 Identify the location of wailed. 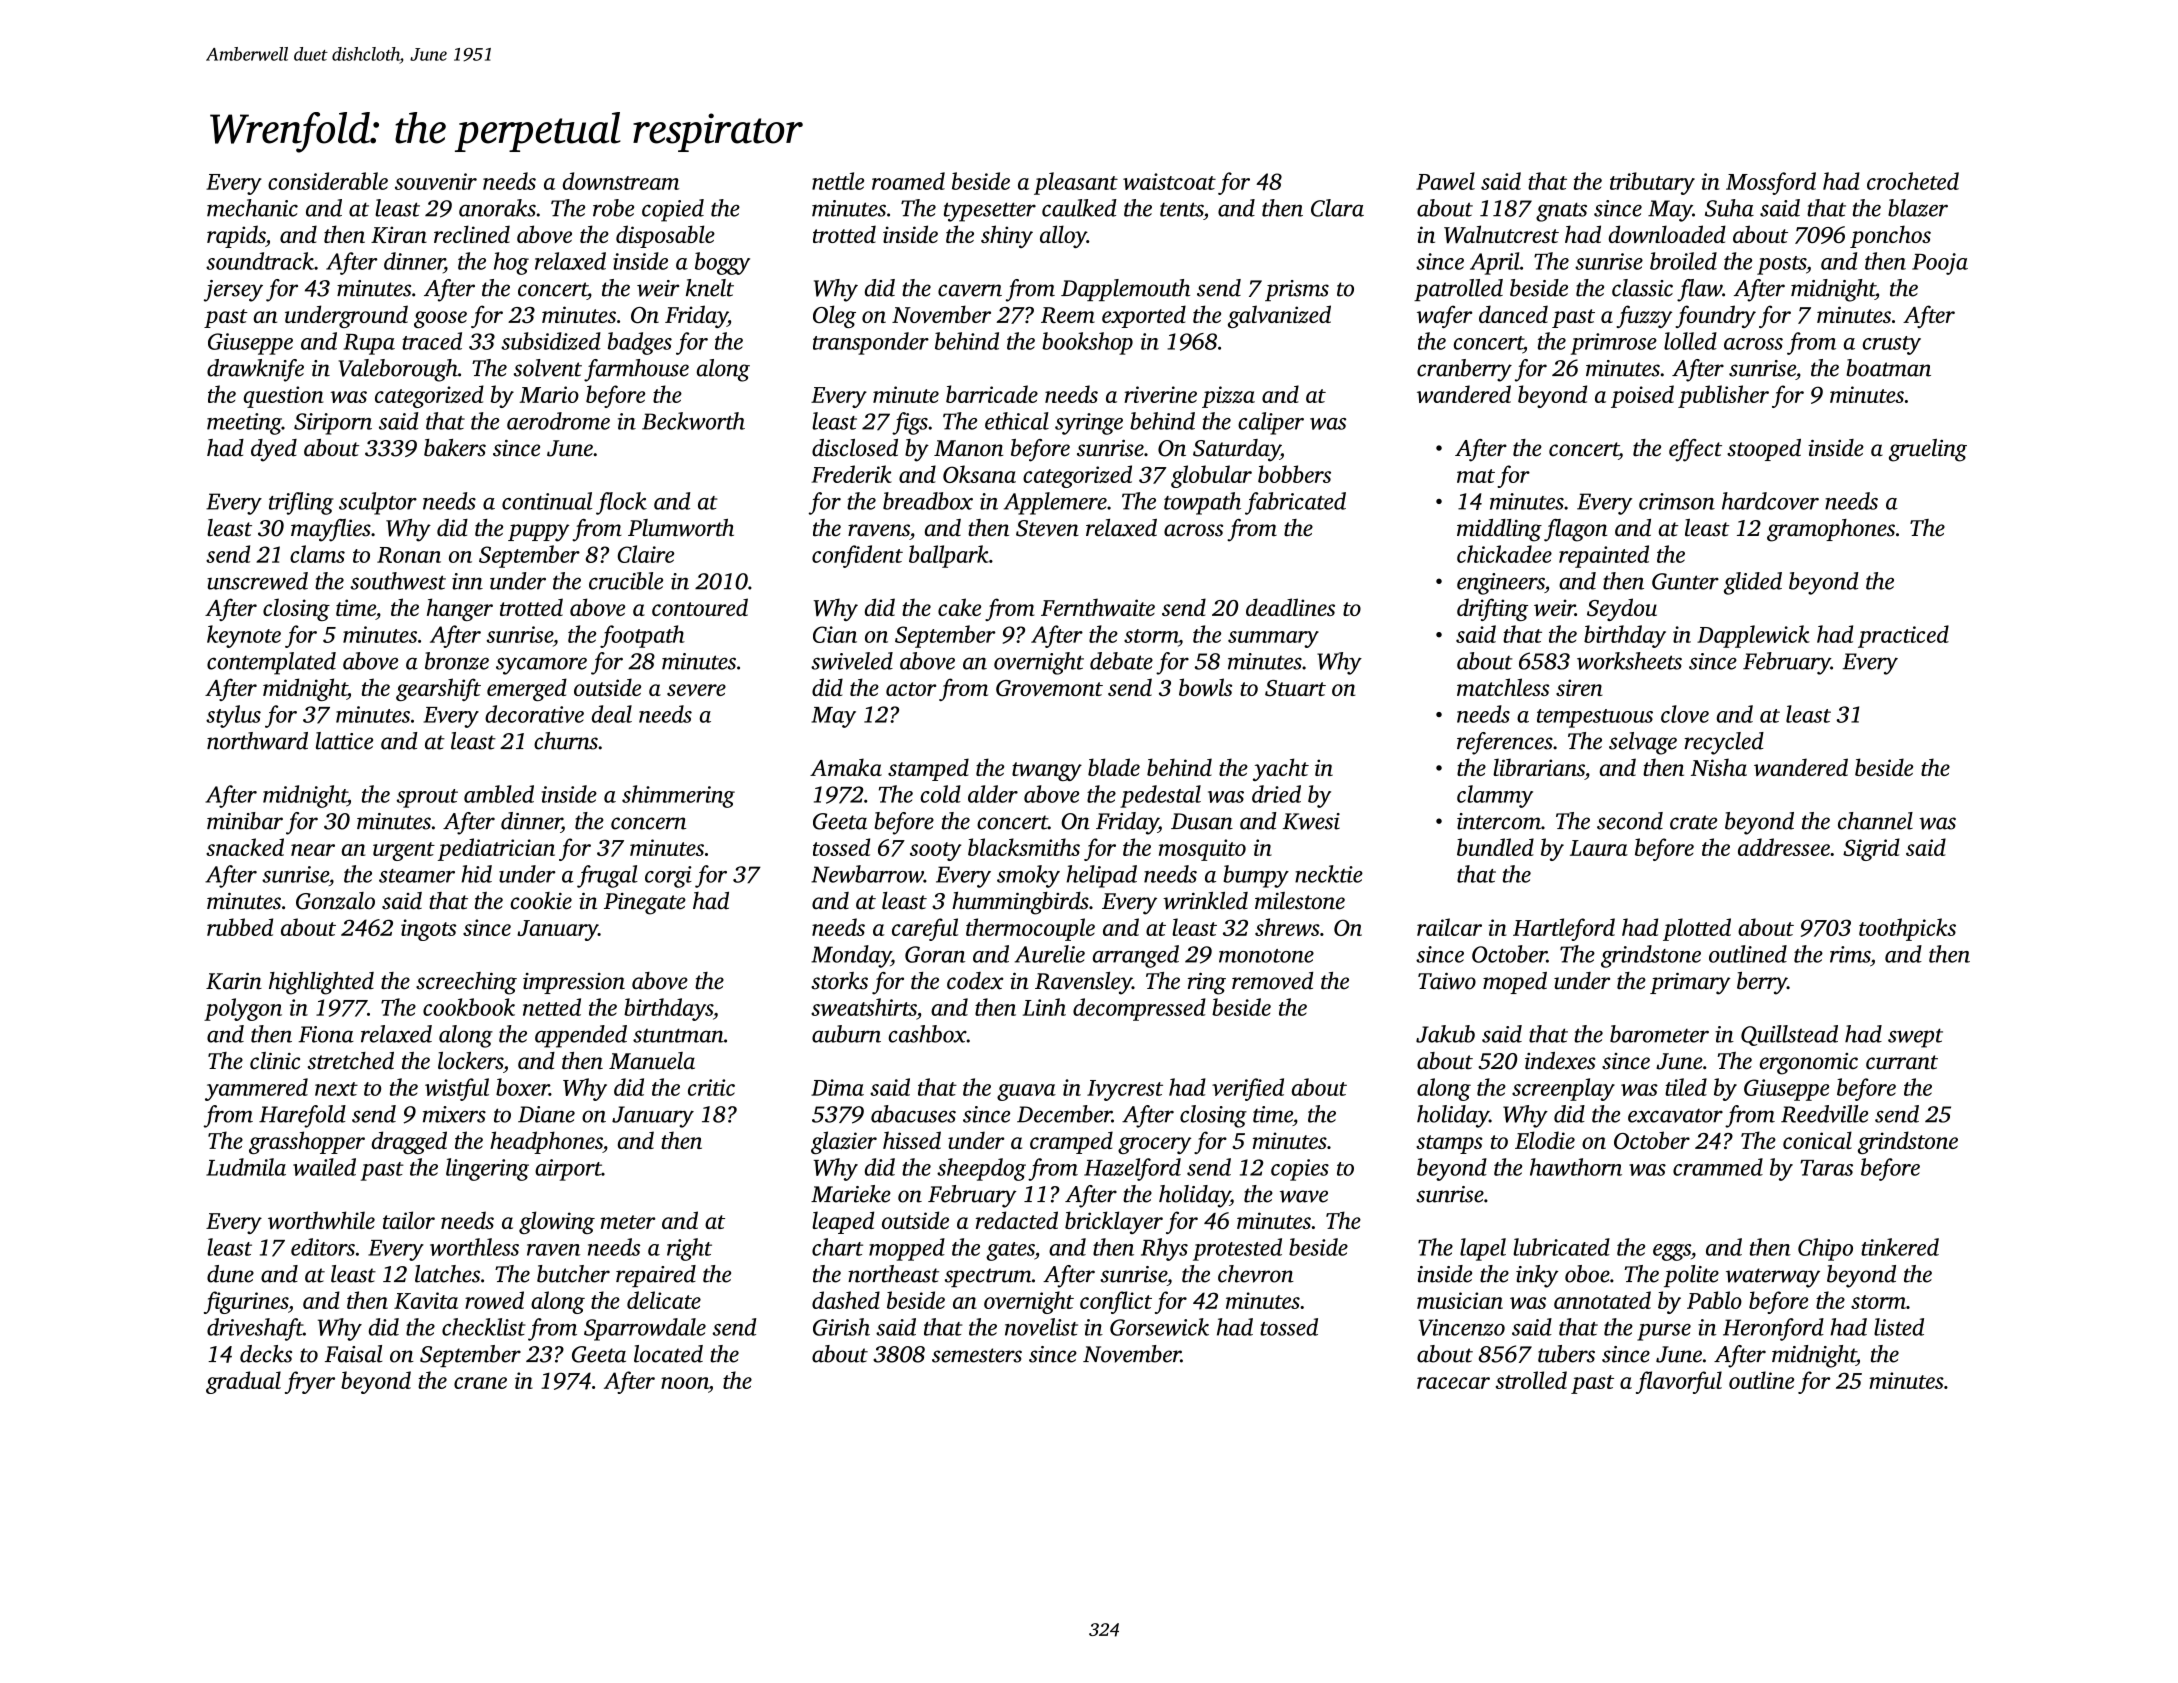
(324, 1167).
